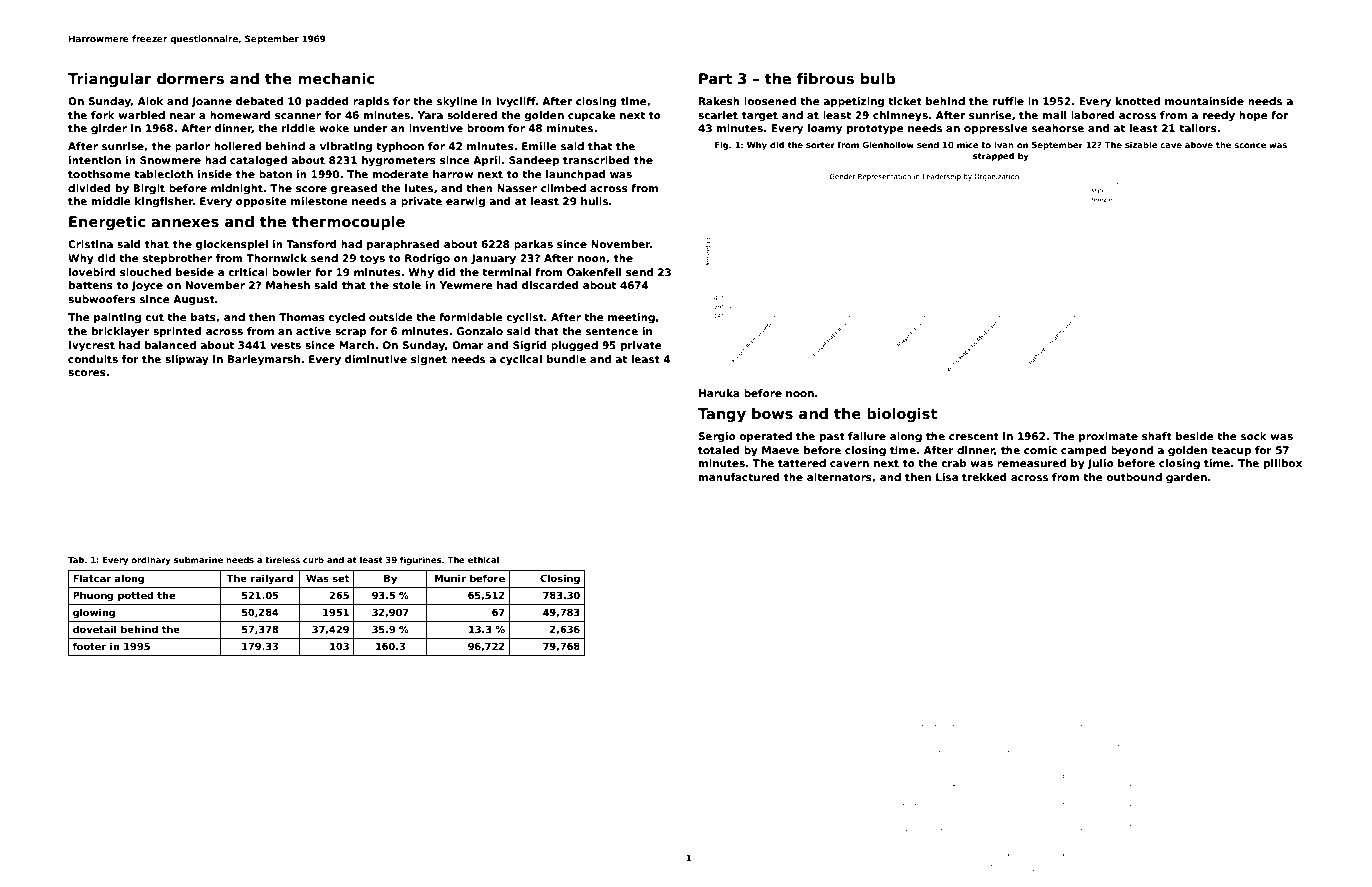 The height and width of the screenshot is (887, 1372). What do you see at coordinates (190, 78) in the screenshot?
I see `dormers` at bounding box center [190, 78].
